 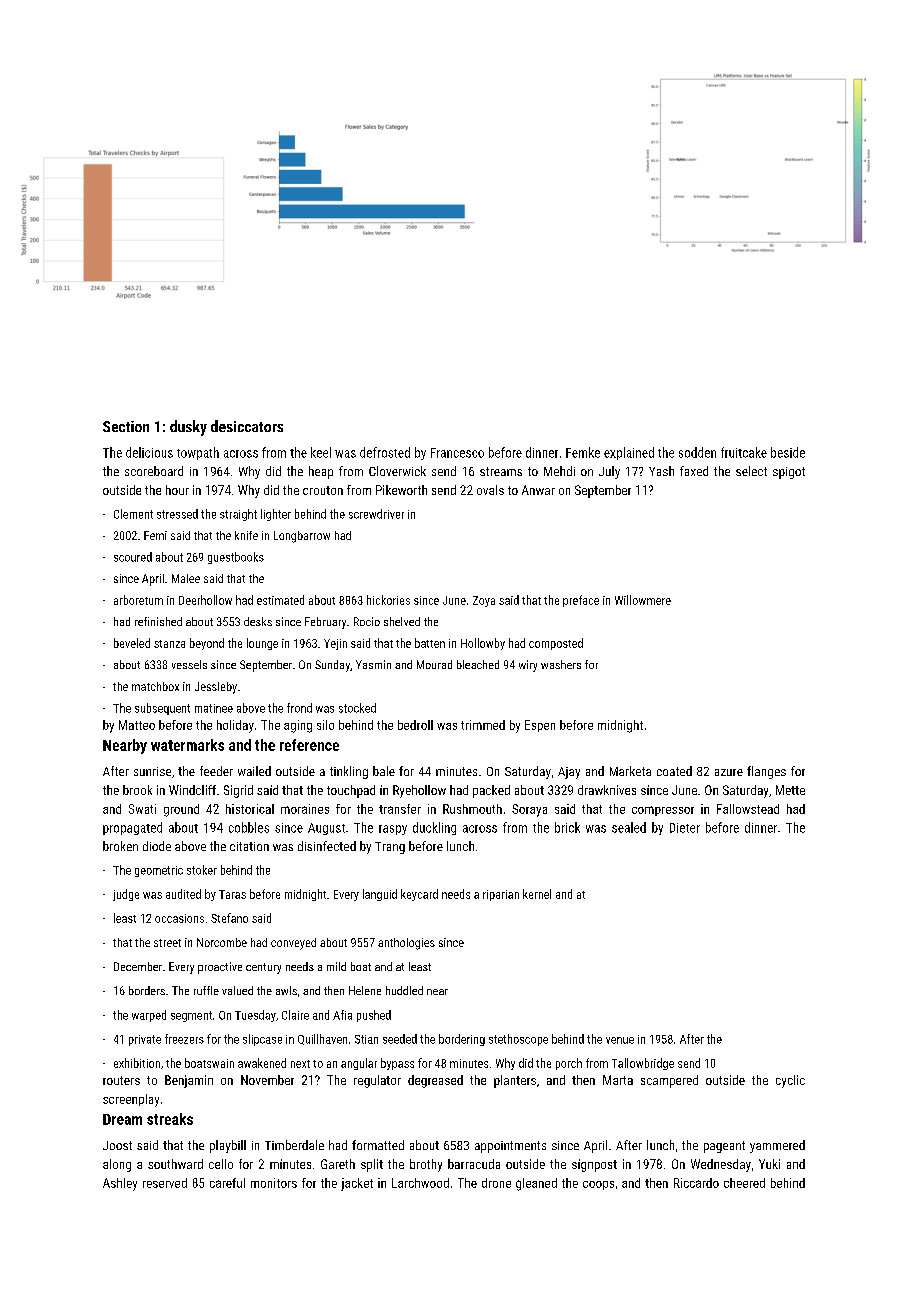 I want to click on riparian, so click(x=501, y=895).
